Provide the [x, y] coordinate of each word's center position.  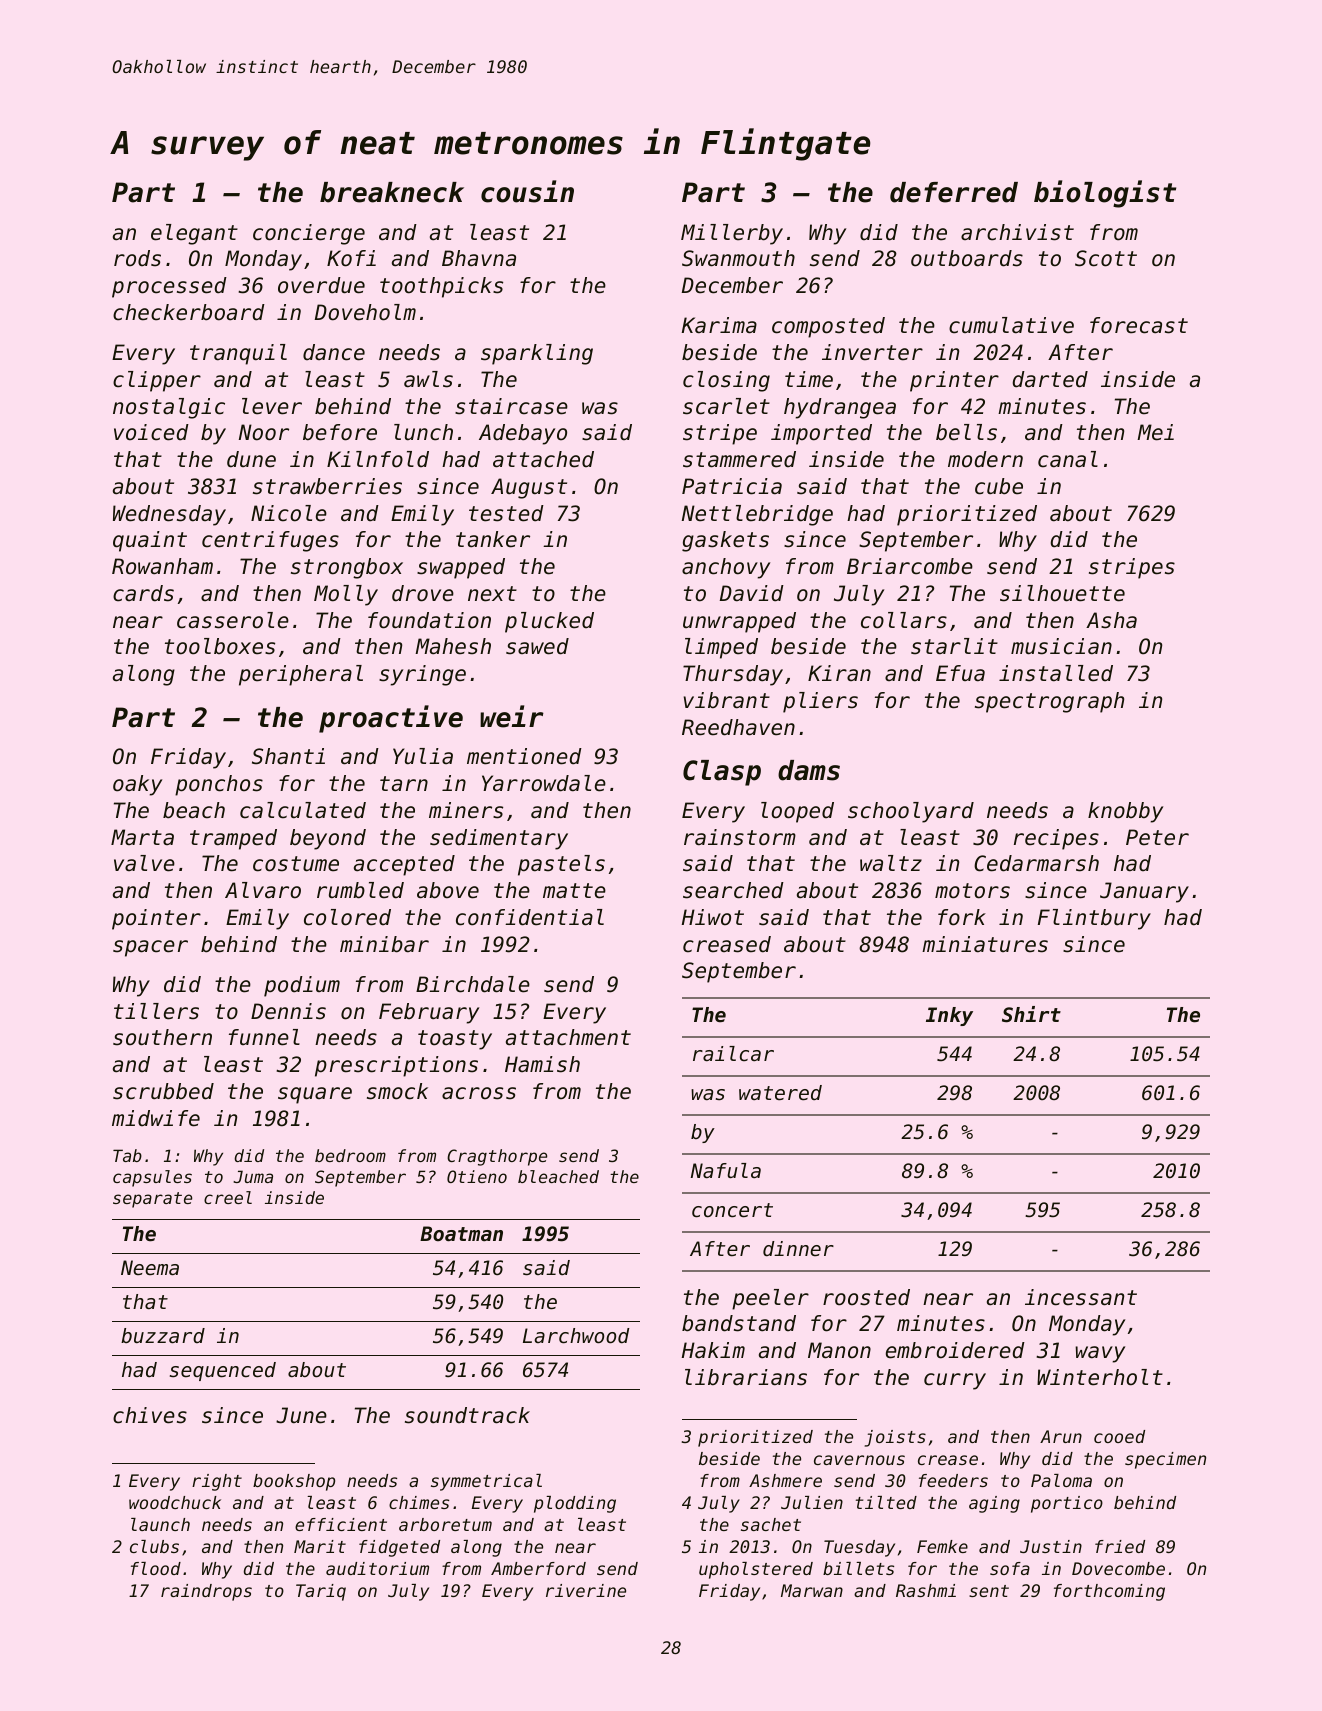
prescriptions [396, 1066]
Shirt [1031, 1014]
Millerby [732, 234]
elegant [194, 234]
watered [780, 1093]
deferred [954, 192]
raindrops [206, 1592]
